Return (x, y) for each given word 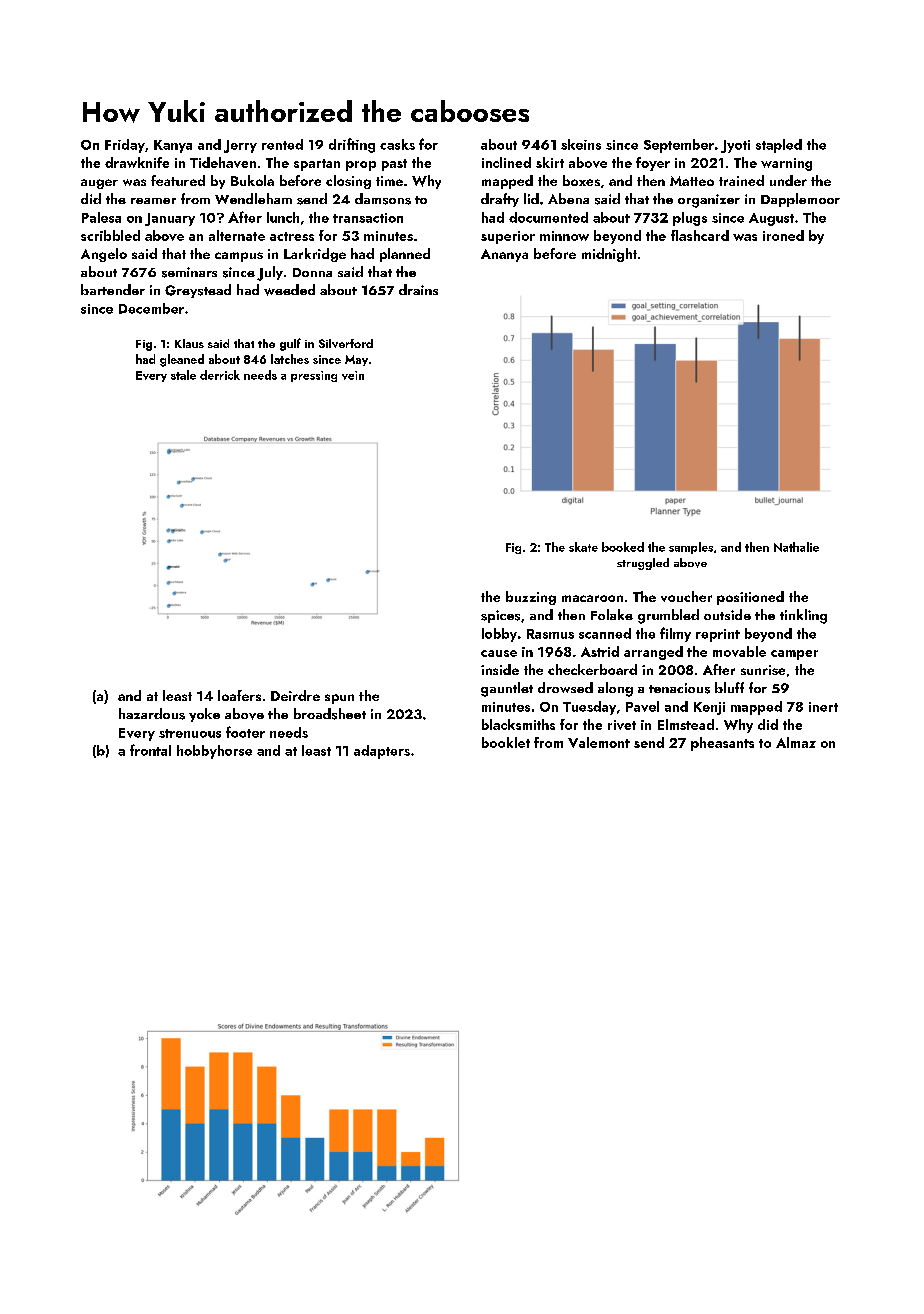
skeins (581, 144)
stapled (779, 146)
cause (499, 653)
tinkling (803, 616)
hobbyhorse (214, 752)
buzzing (531, 598)
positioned (750, 598)
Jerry (240, 146)
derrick (220, 375)
